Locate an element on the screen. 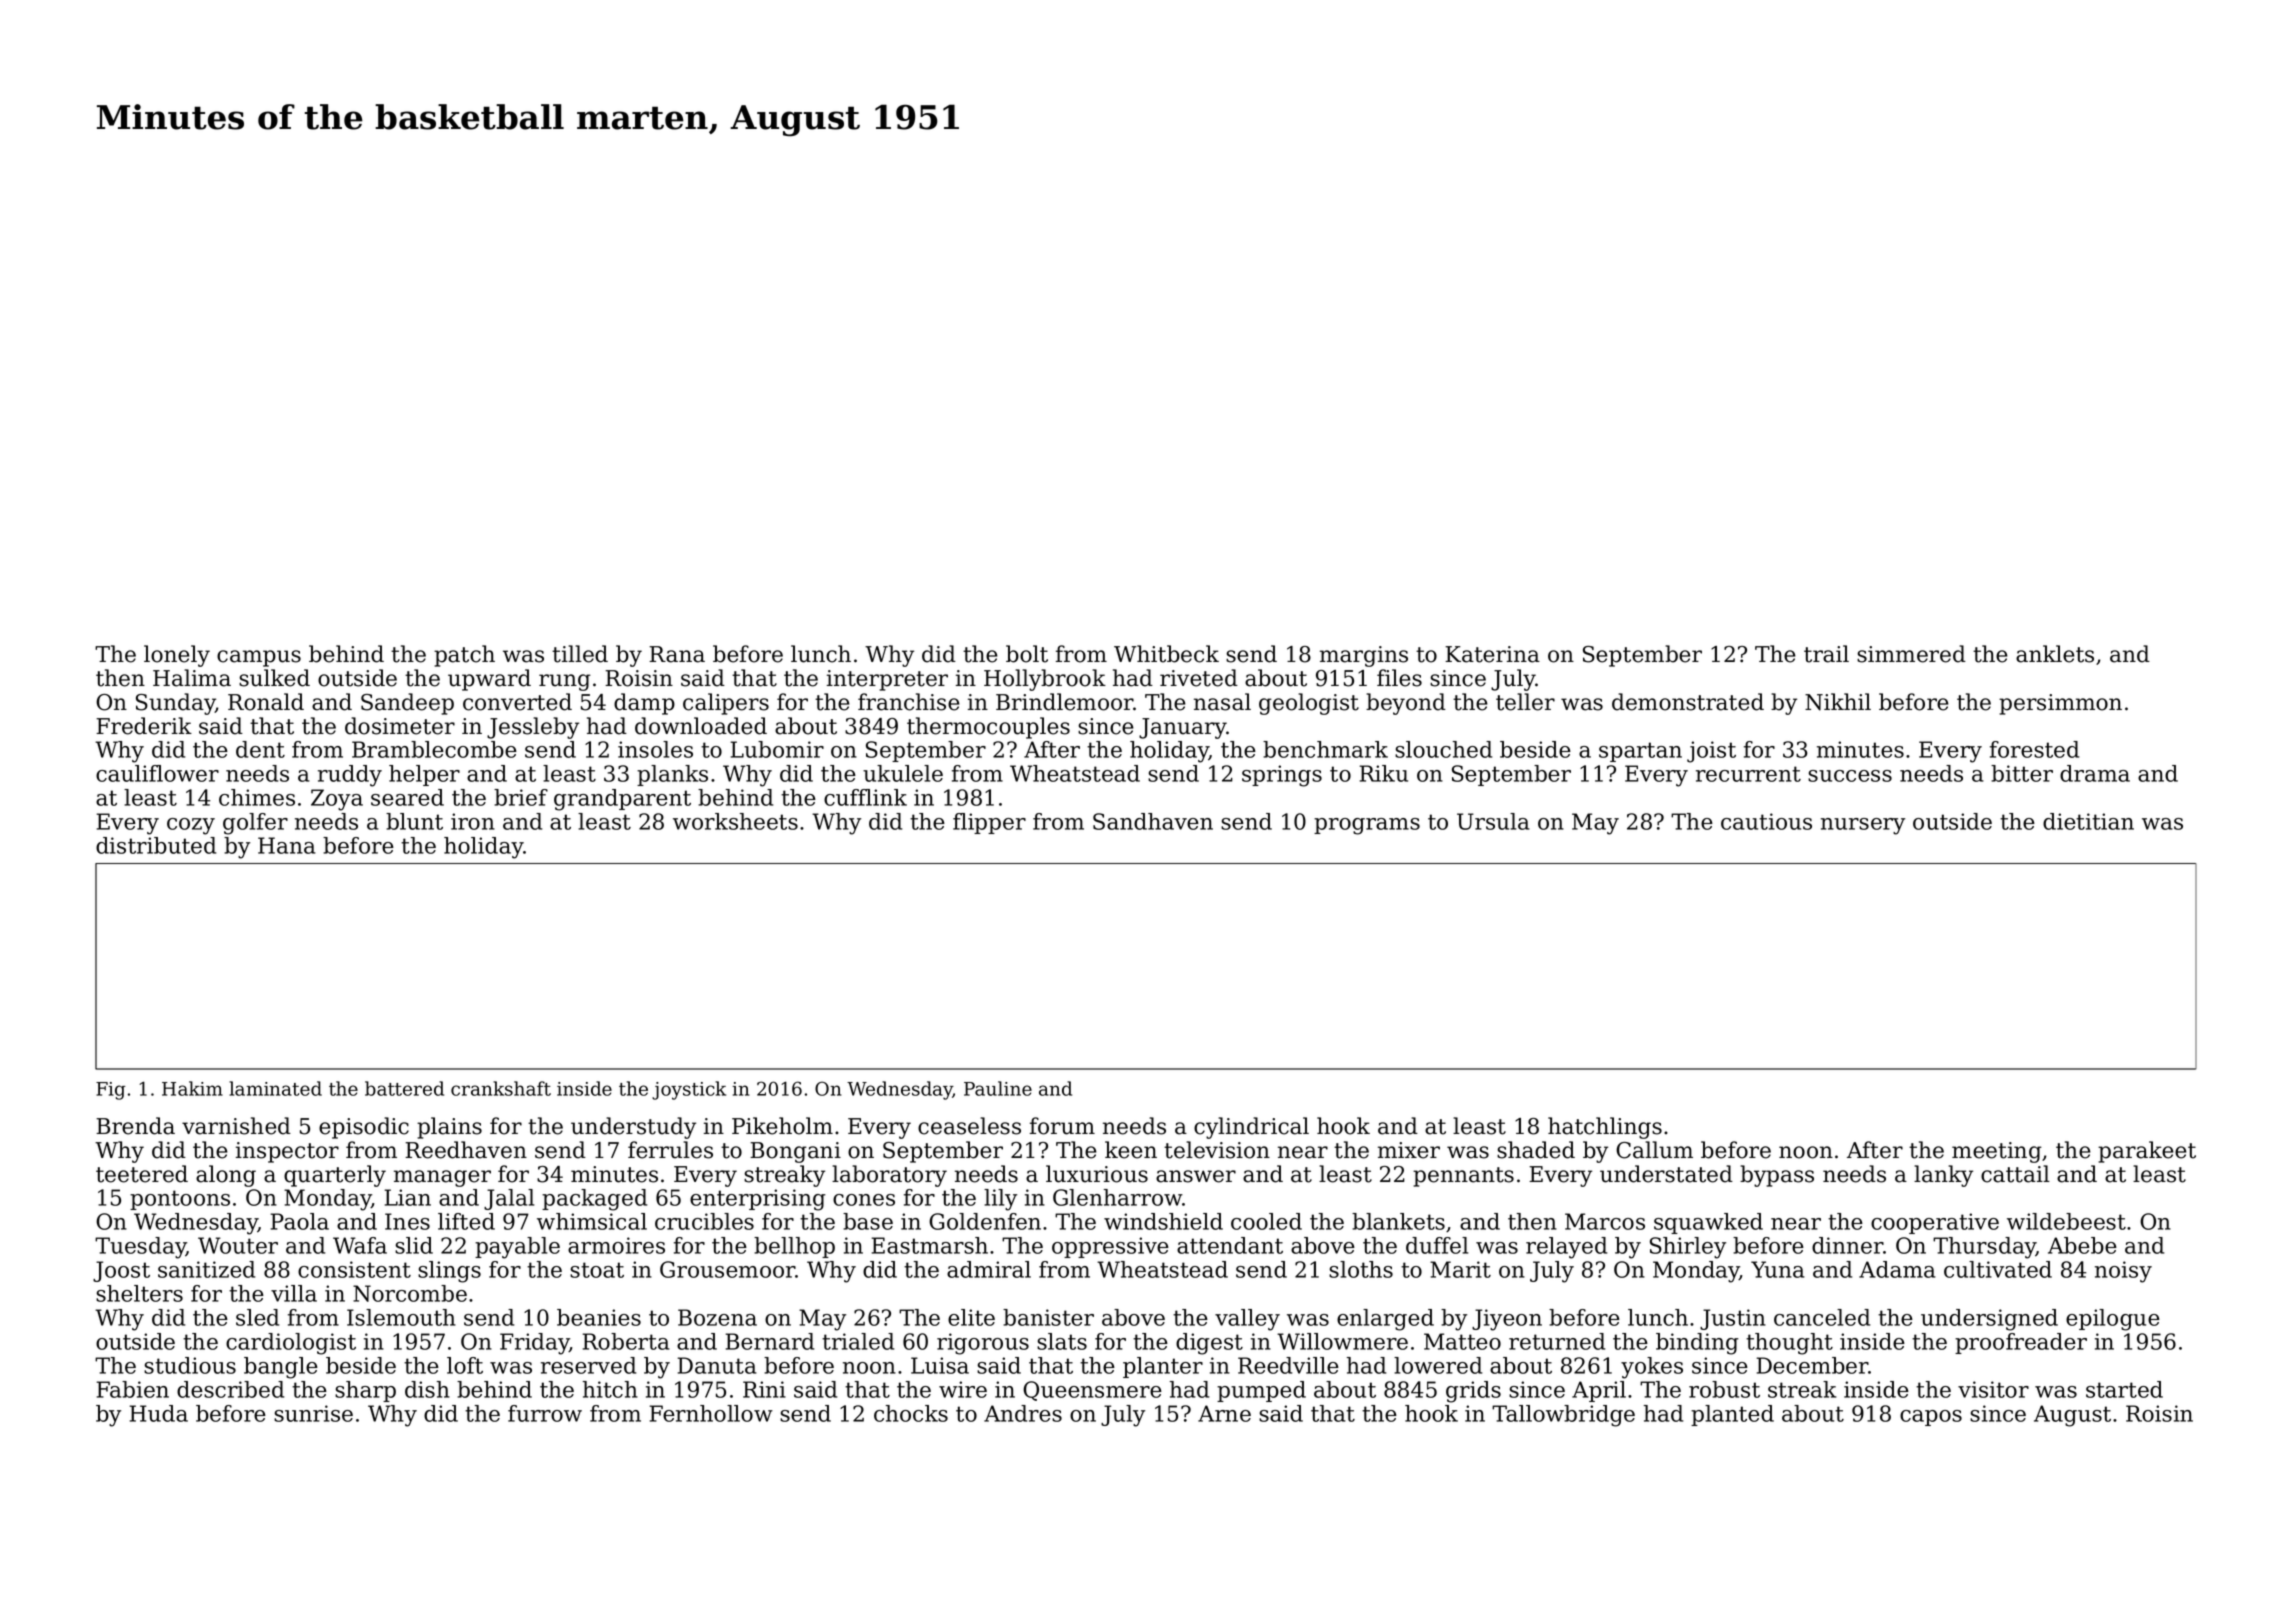  Hana is located at coordinates (287, 845).
